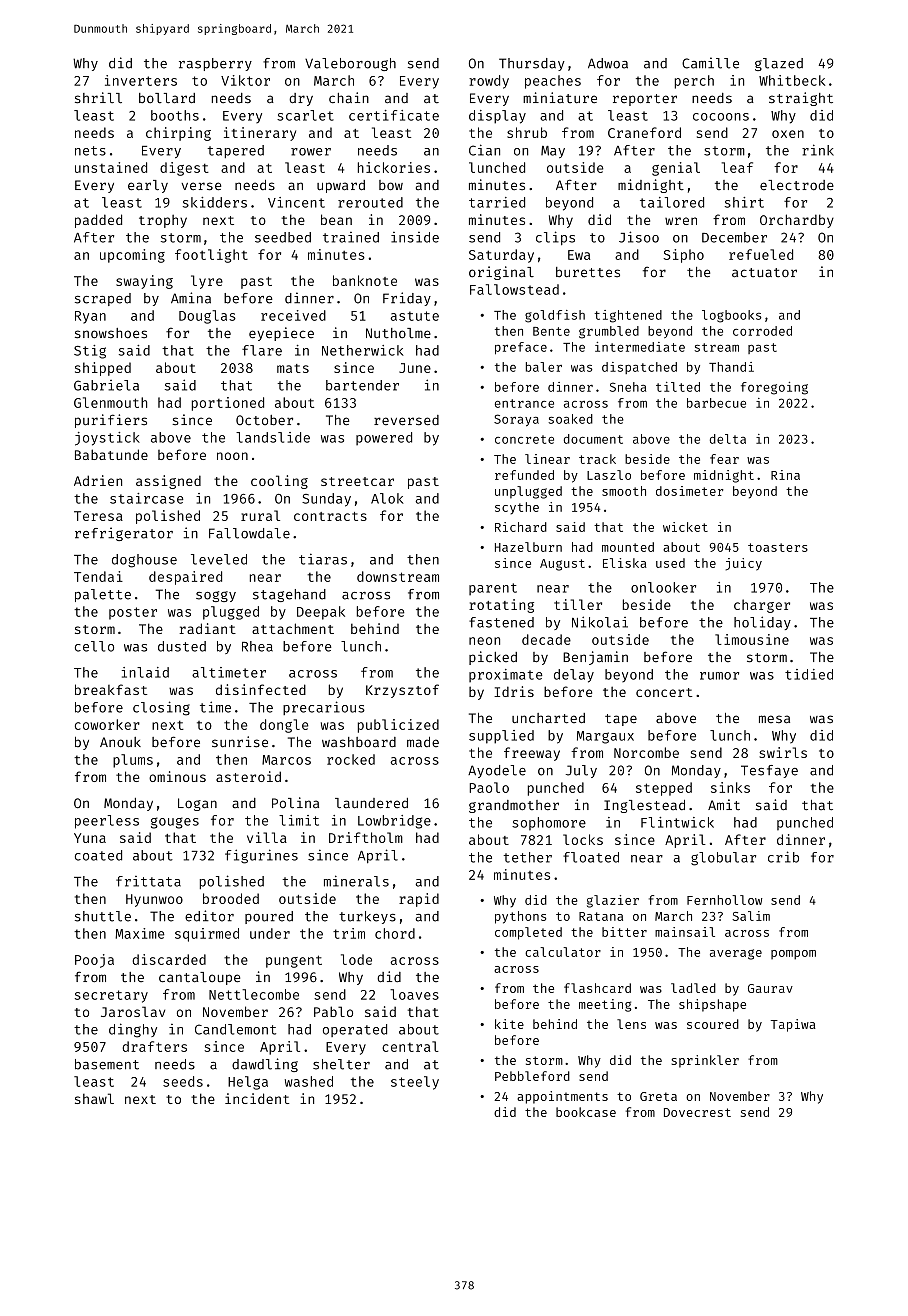 This page has height=1316, width=908. Describe the element at coordinates (94, 1098) in the page. I see `shawl` at that location.
